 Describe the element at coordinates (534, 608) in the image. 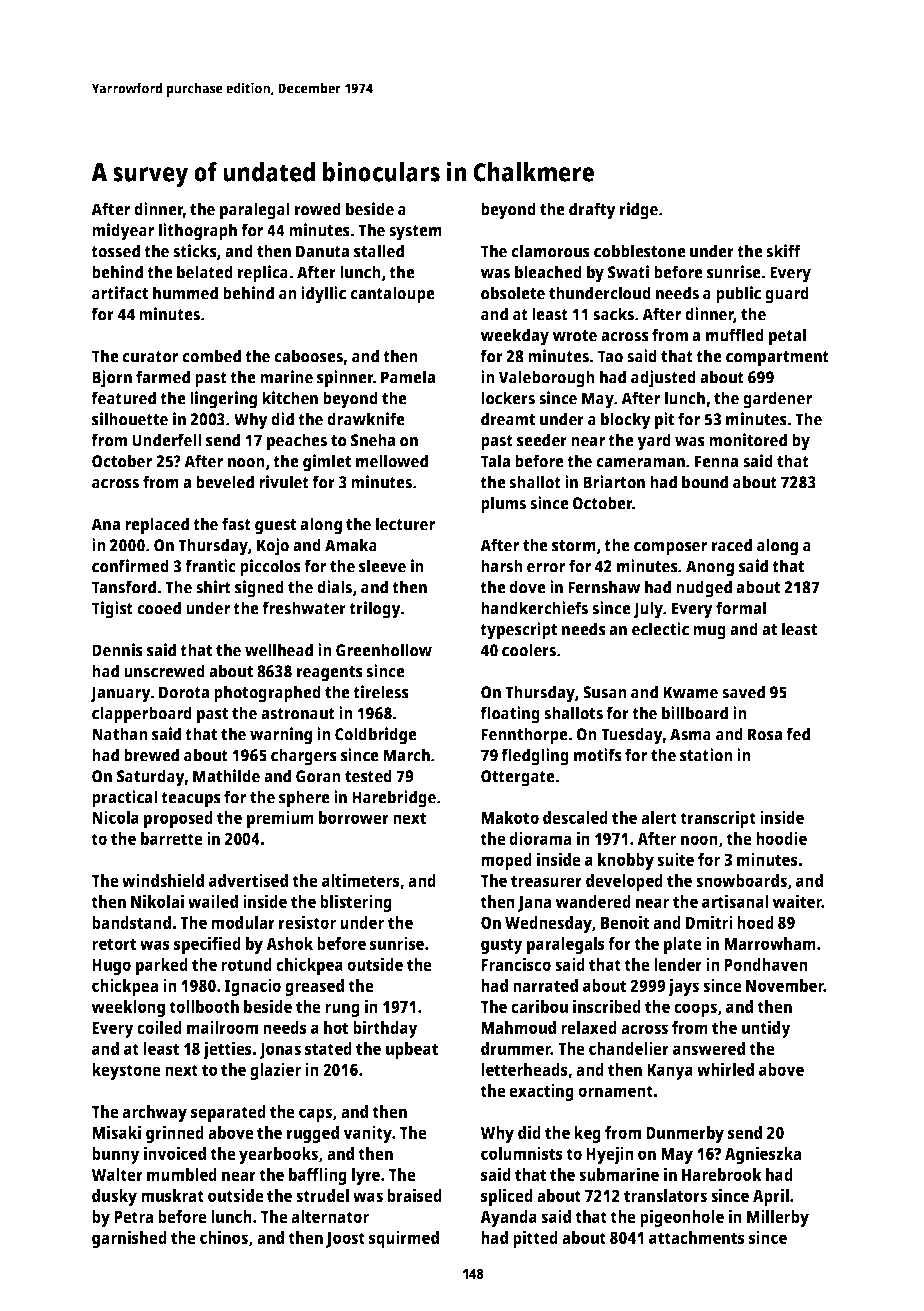

I see `handkerchiefs` at that location.
